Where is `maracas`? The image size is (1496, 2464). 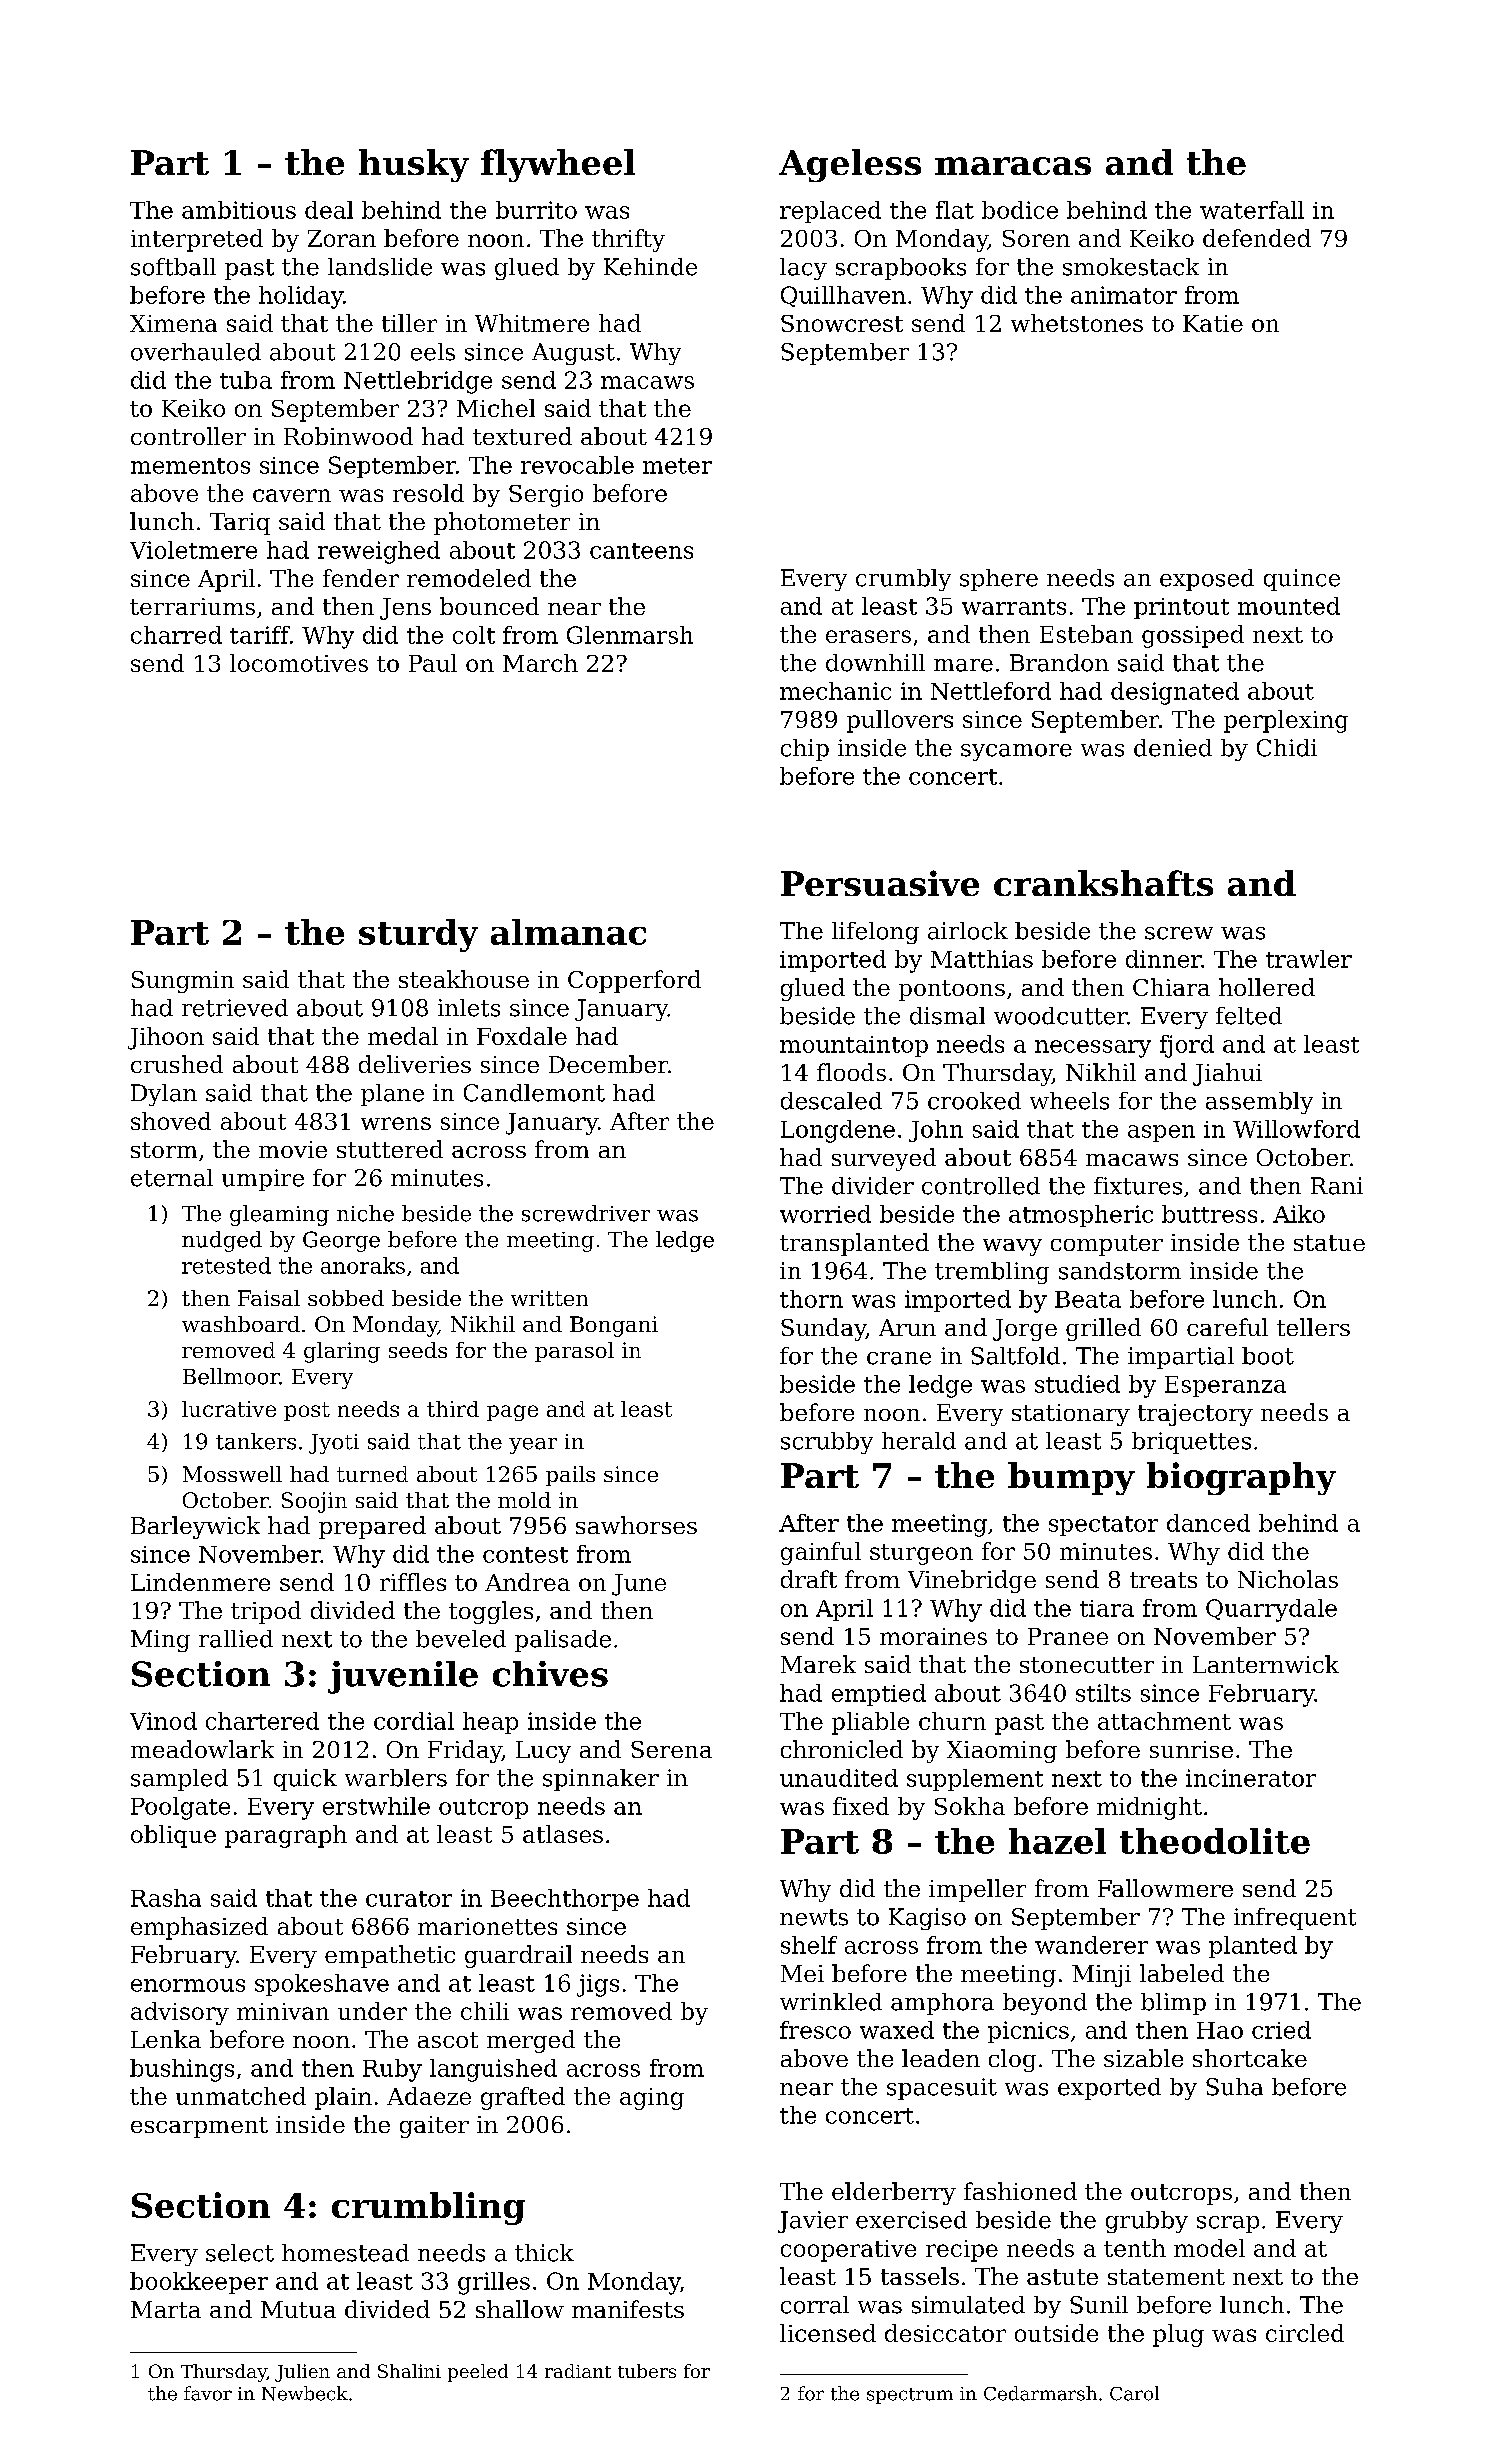
maracas is located at coordinates (1013, 166).
